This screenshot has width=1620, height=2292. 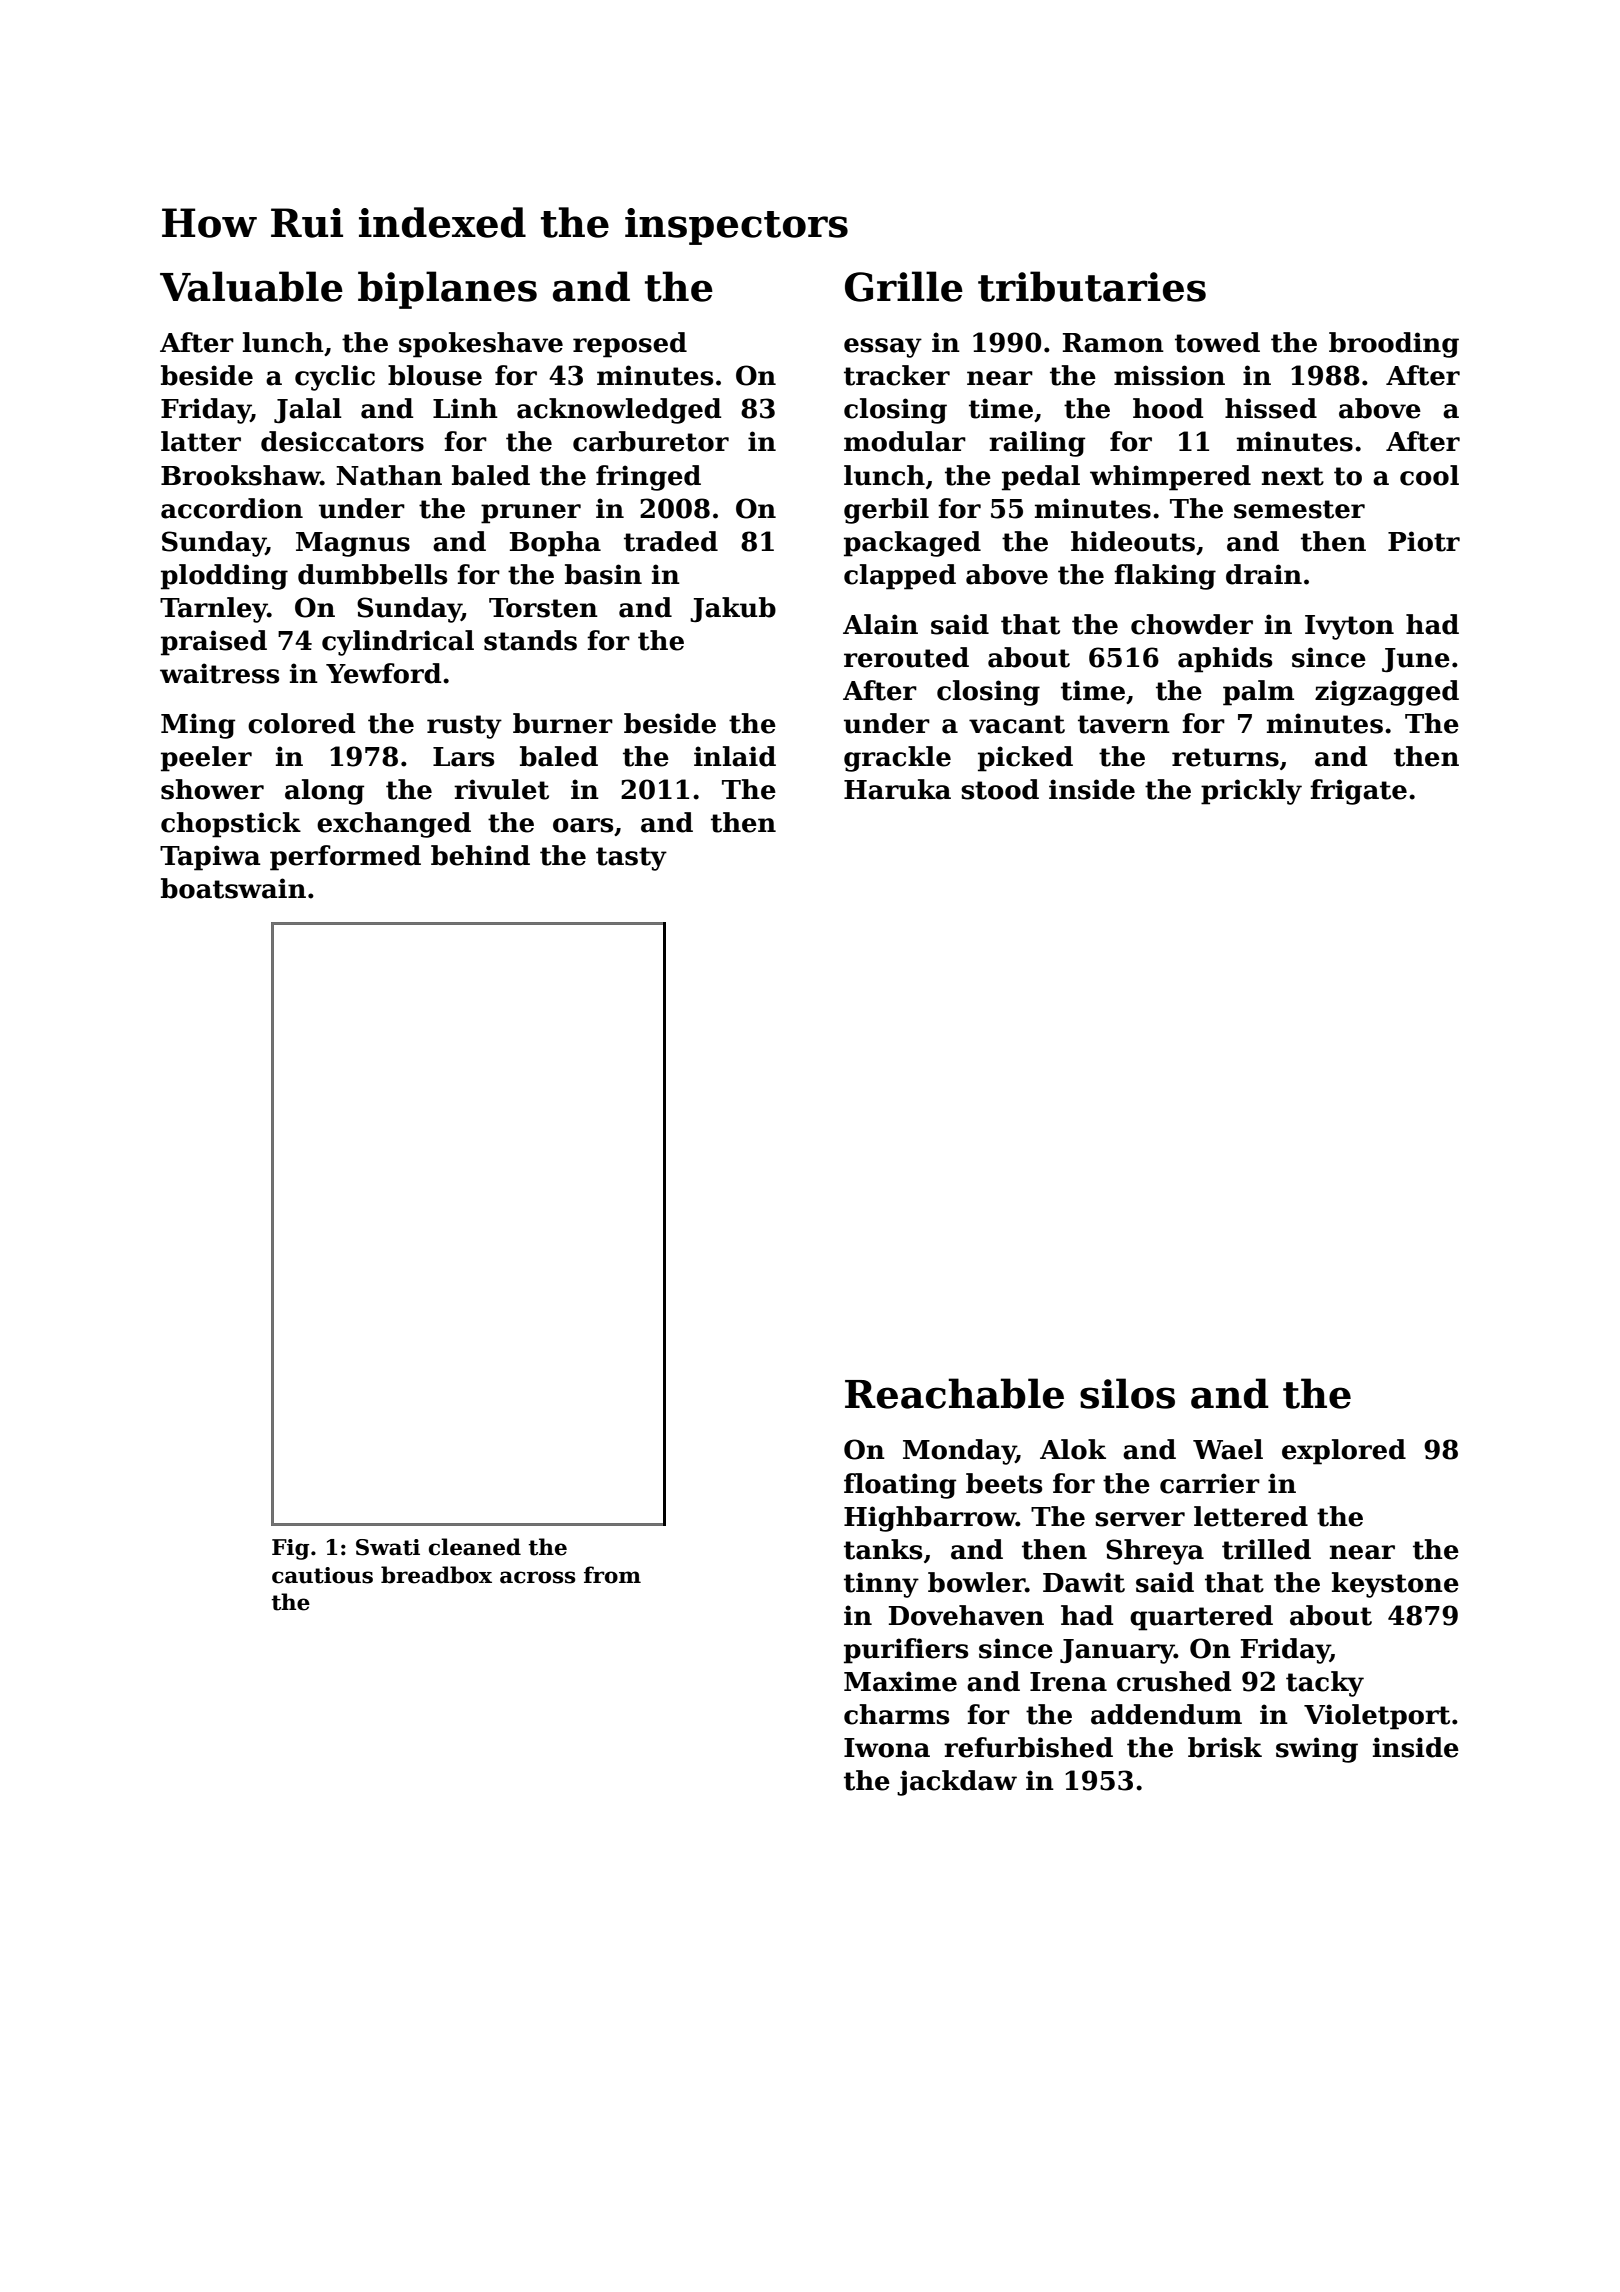 What do you see at coordinates (1251, 792) in the screenshot?
I see `prickly` at bounding box center [1251, 792].
